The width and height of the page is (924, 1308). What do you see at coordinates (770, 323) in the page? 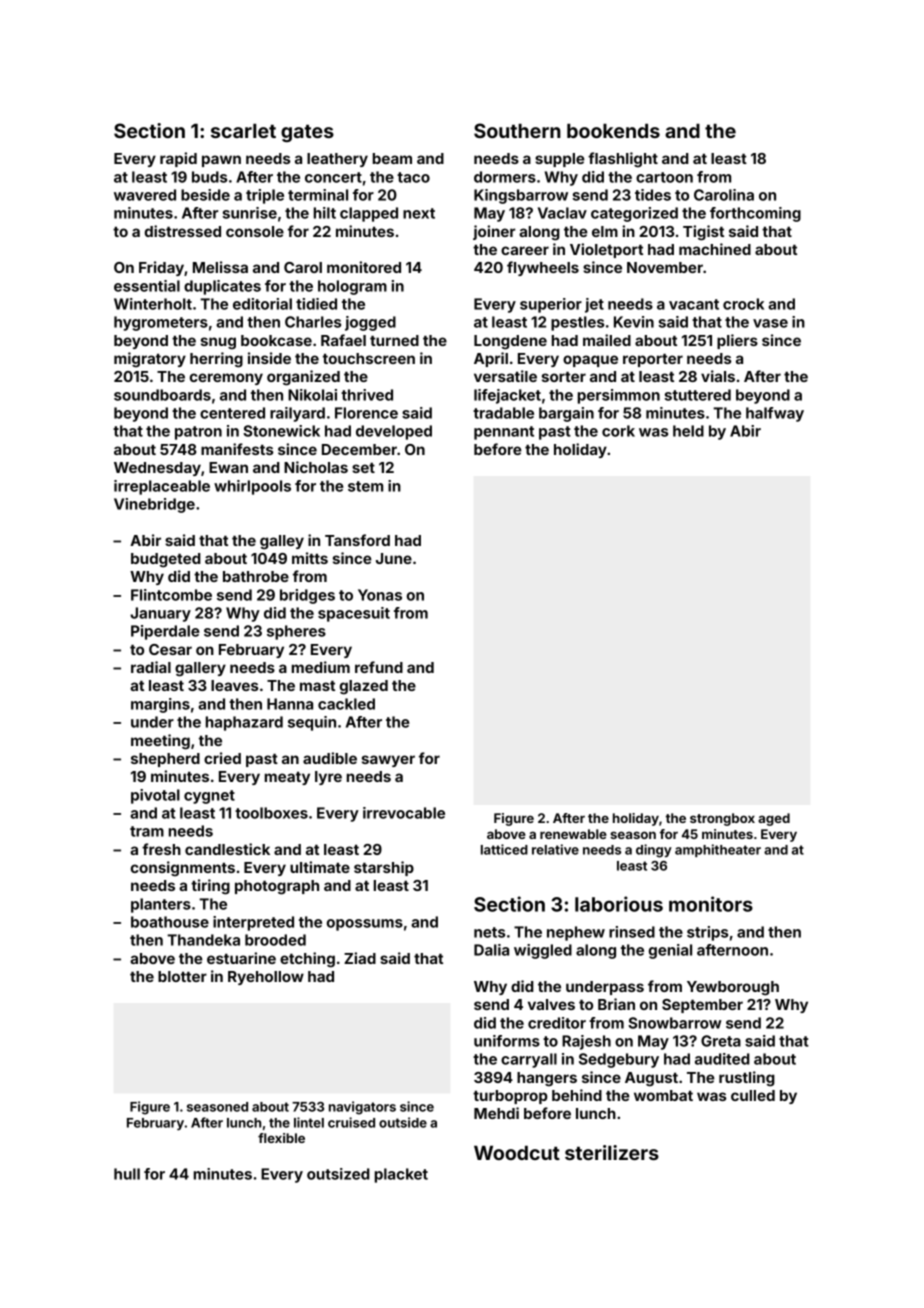
I see `vase` at bounding box center [770, 323].
